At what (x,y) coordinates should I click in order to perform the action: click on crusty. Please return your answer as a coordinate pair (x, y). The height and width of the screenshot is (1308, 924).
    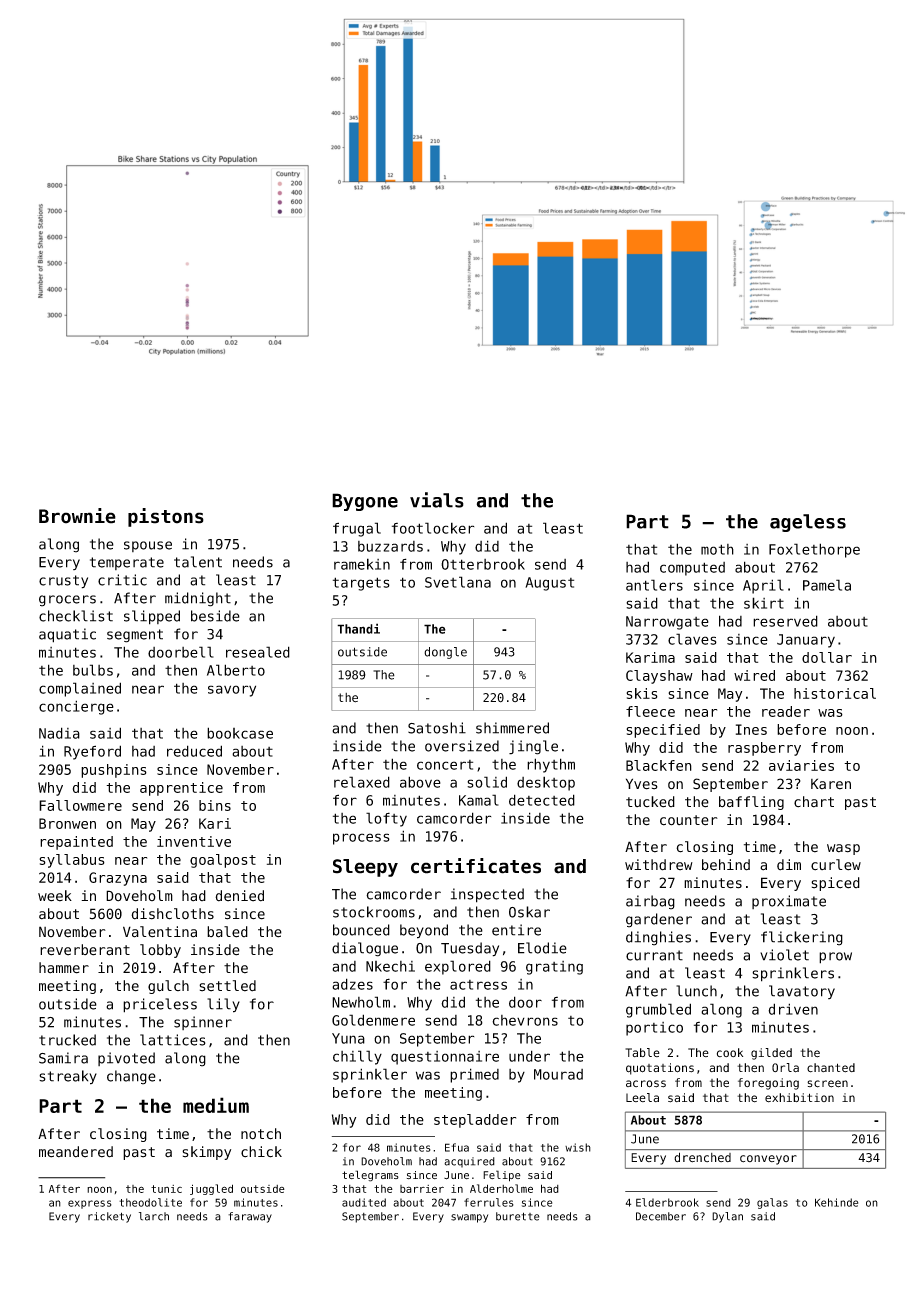
    Looking at the image, I should click on (63, 582).
